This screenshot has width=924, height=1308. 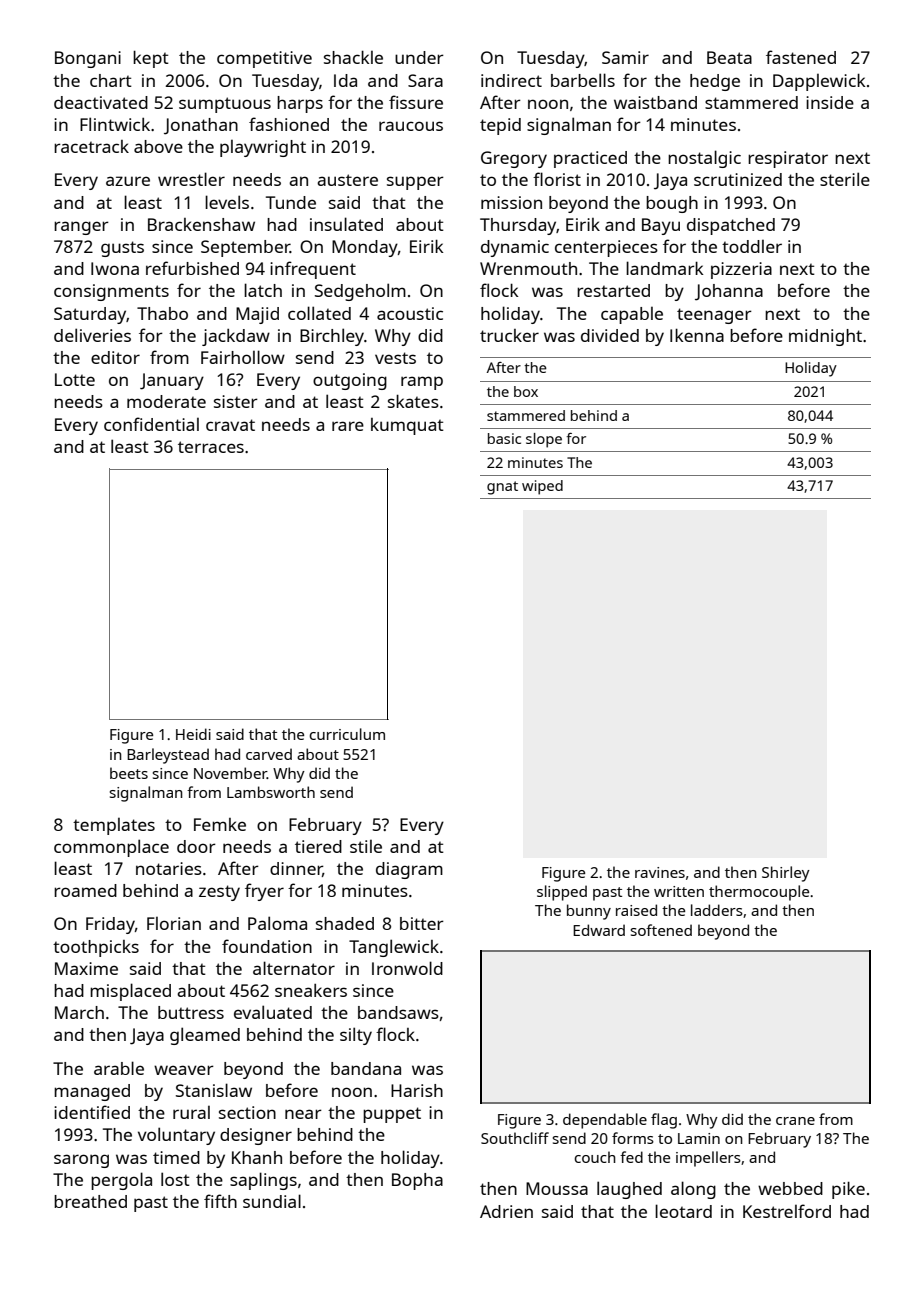 What do you see at coordinates (272, 1201) in the screenshot?
I see `sundial` at bounding box center [272, 1201].
